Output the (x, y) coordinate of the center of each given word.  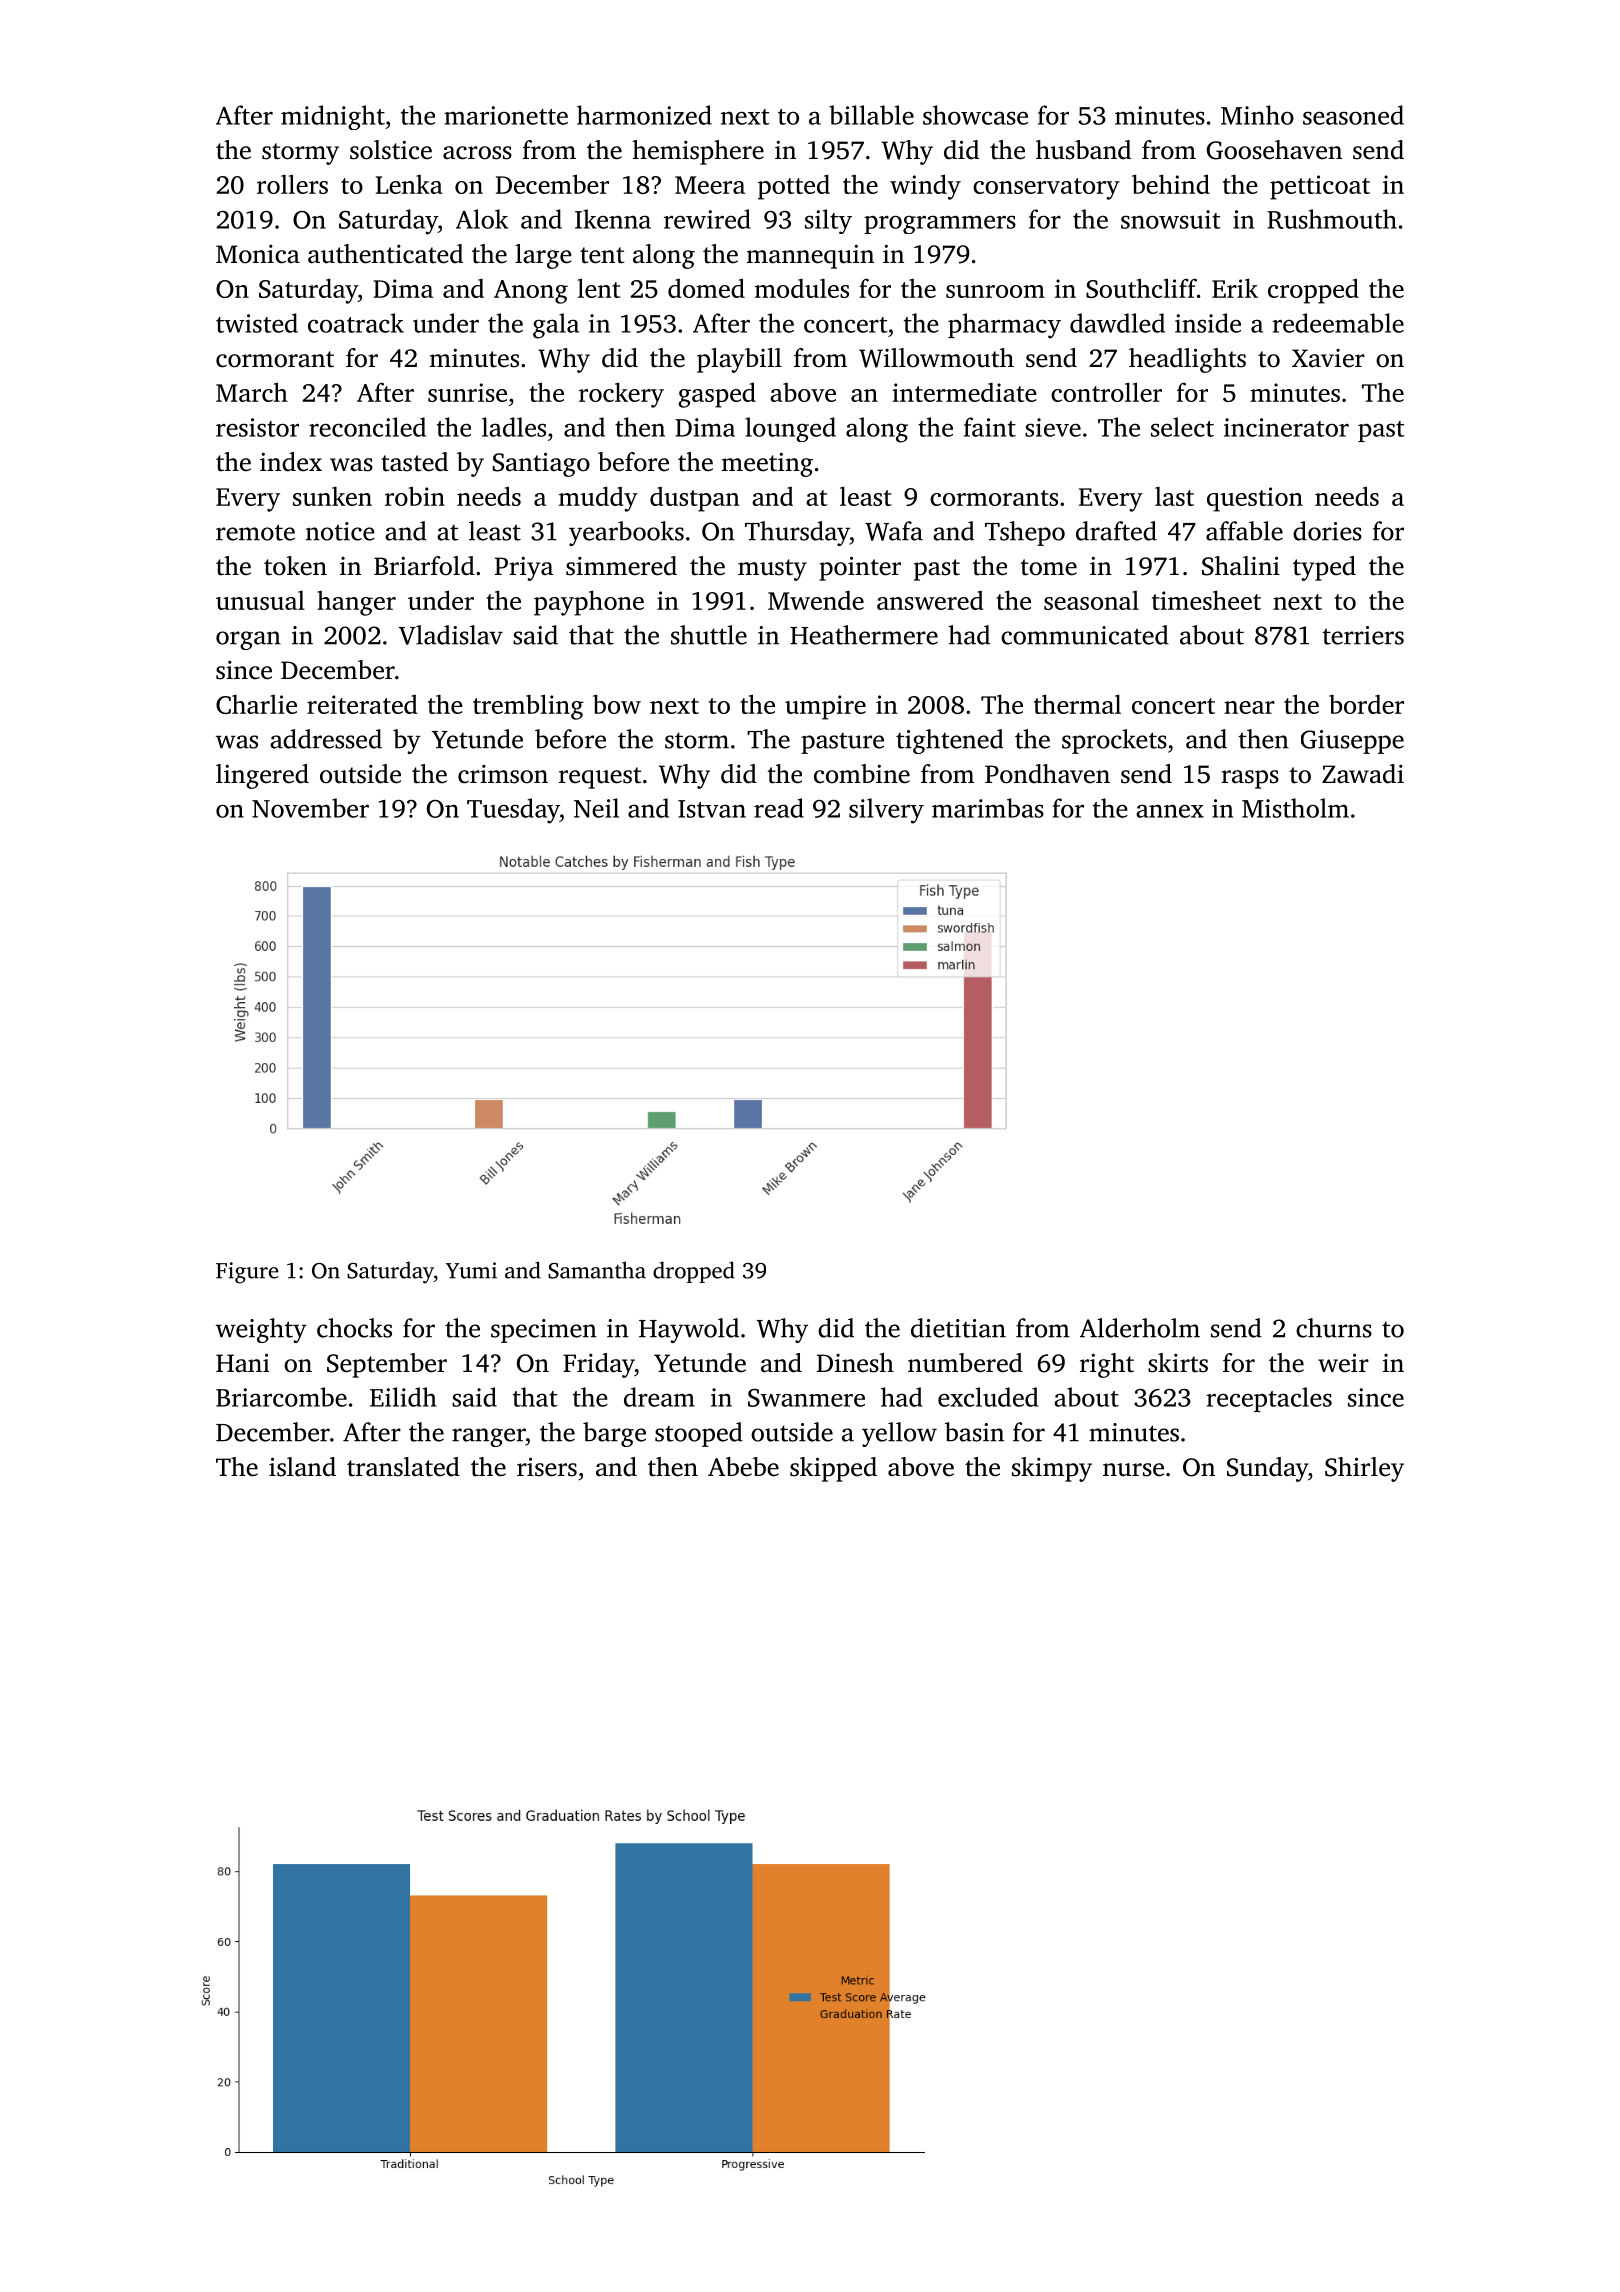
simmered (621, 566)
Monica (258, 254)
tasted (414, 462)
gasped (717, 395)
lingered (262, 776)
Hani (242, 1363)
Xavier (1328, 358)
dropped (694, 1272)
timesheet (1206, 600)
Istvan (712, 809)
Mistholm (1295, 808)
